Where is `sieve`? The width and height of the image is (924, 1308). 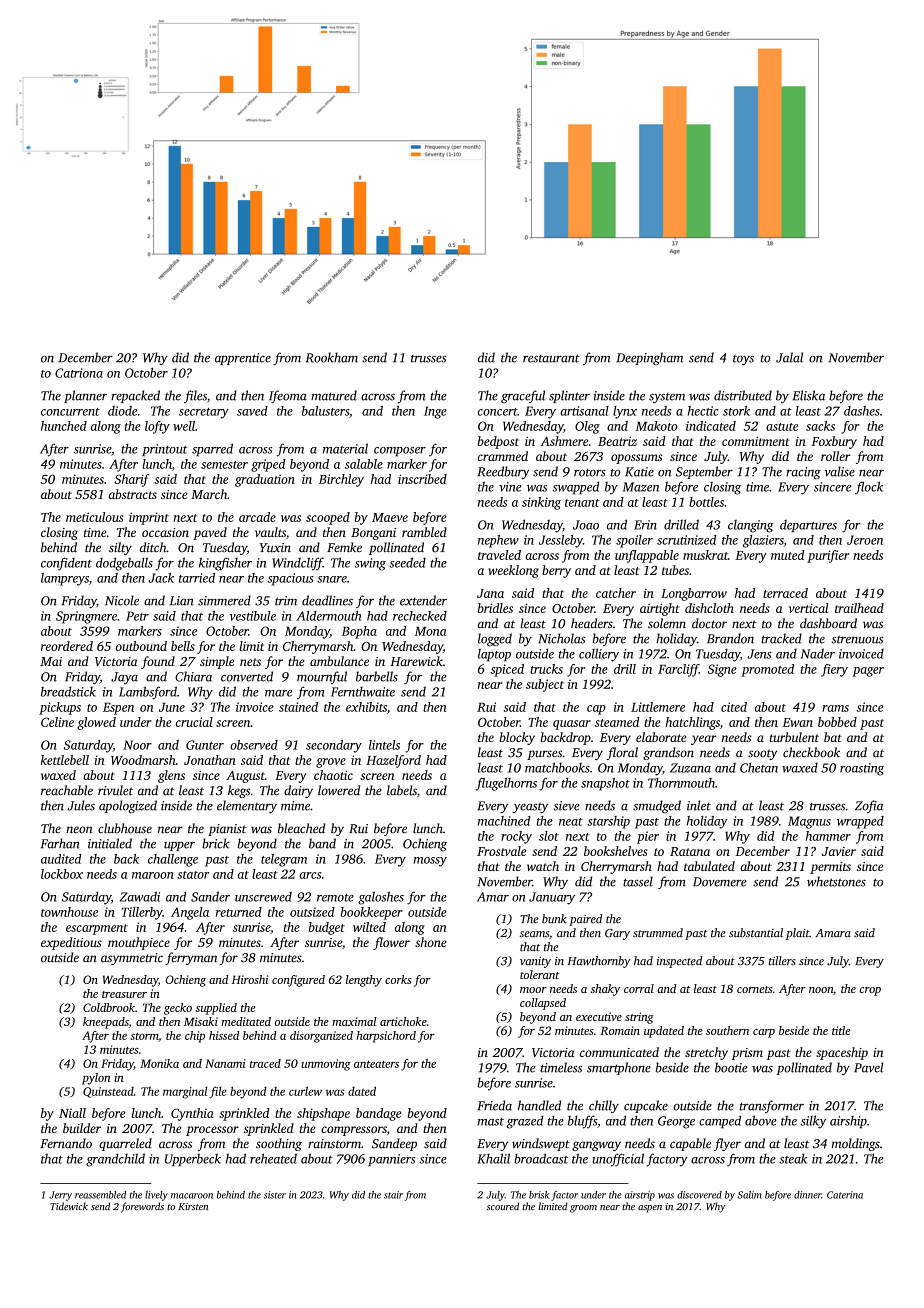 sieve is located at coordinates (567, 806).
